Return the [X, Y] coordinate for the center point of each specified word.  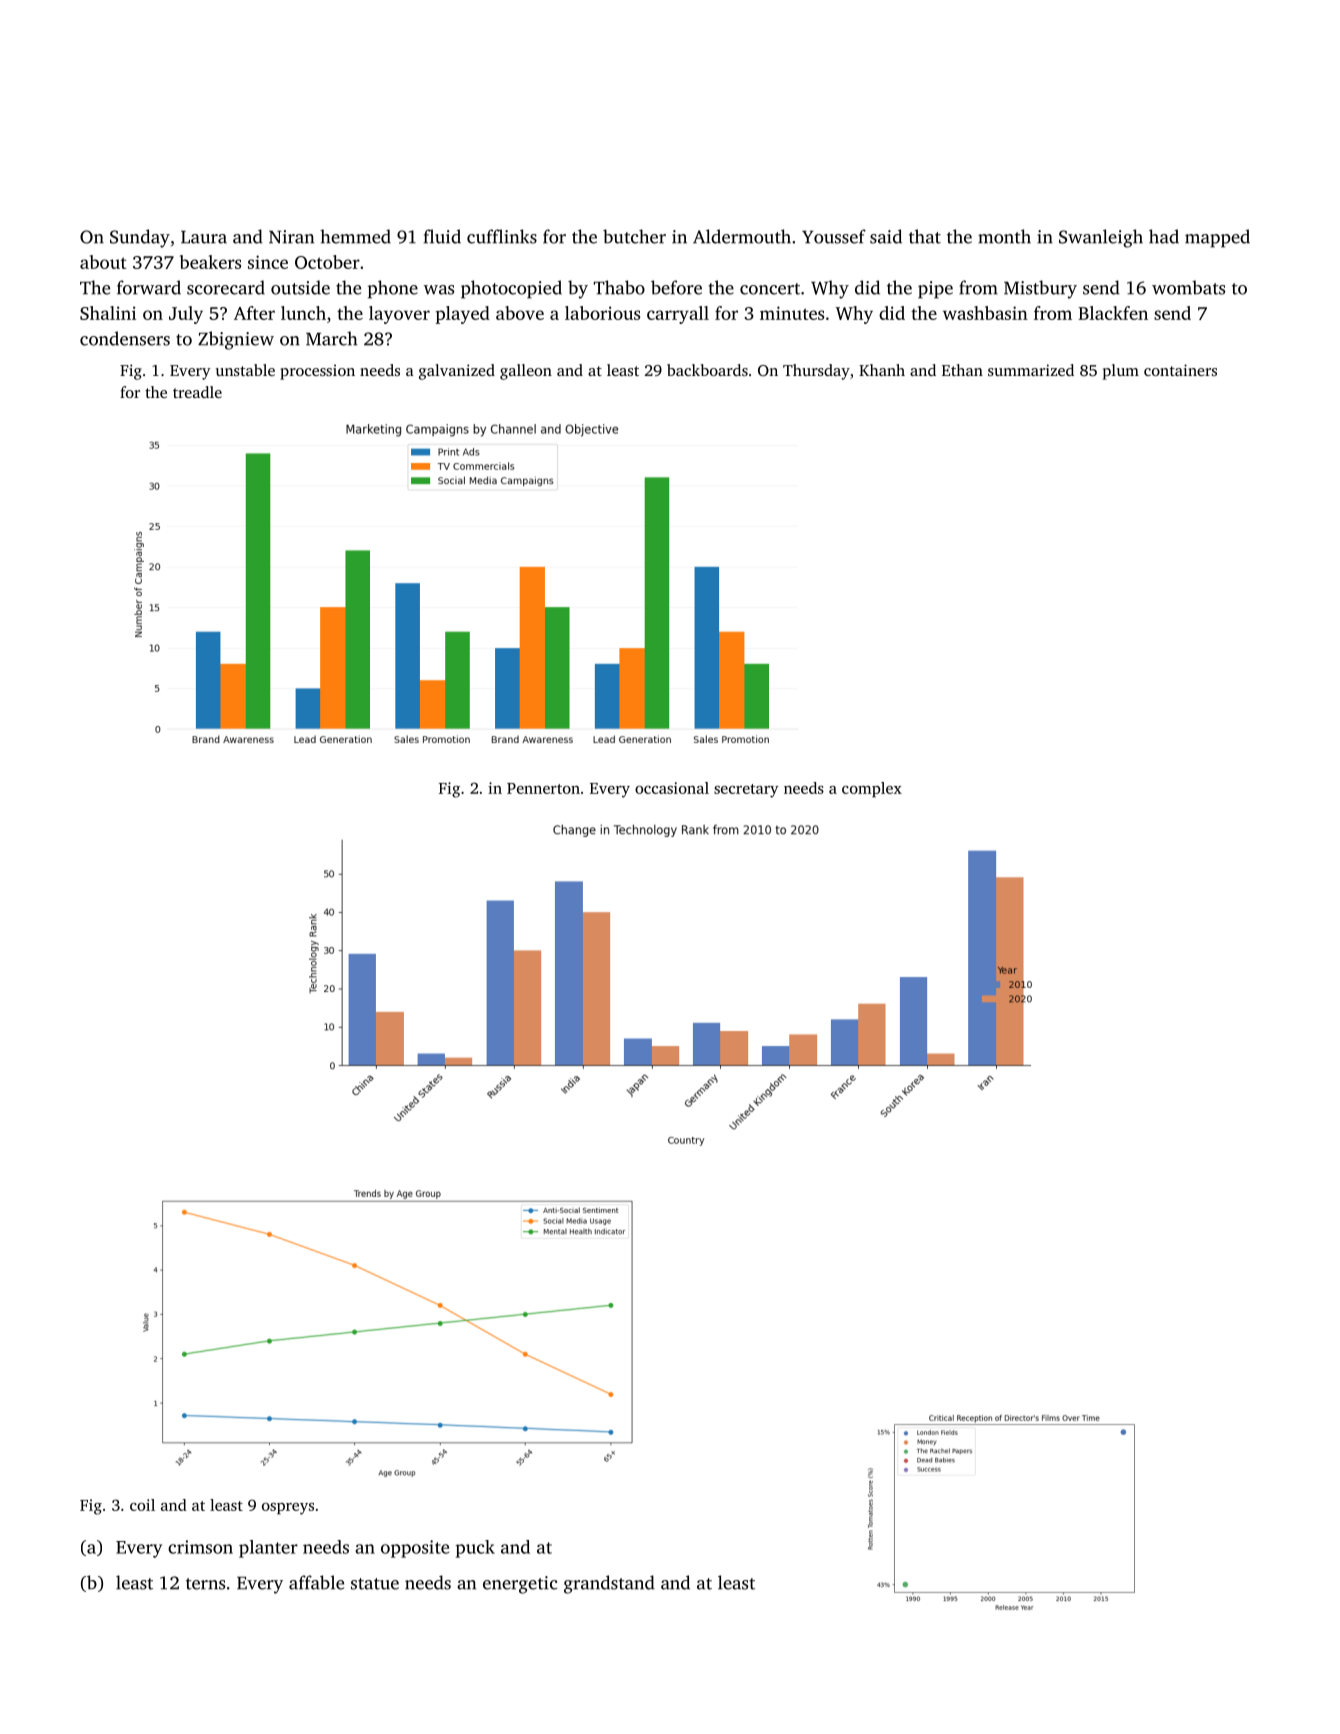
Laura [204, 237]
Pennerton [543, 788]
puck [475, 1549]
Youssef [834, 236]
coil [142, 1505]
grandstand [609, 1584]
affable [316, 1582]
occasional [672, 788]
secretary [746, 791]
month [1004, 236]
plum [1121, 372]
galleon [526, 372]
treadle [197, 392]
